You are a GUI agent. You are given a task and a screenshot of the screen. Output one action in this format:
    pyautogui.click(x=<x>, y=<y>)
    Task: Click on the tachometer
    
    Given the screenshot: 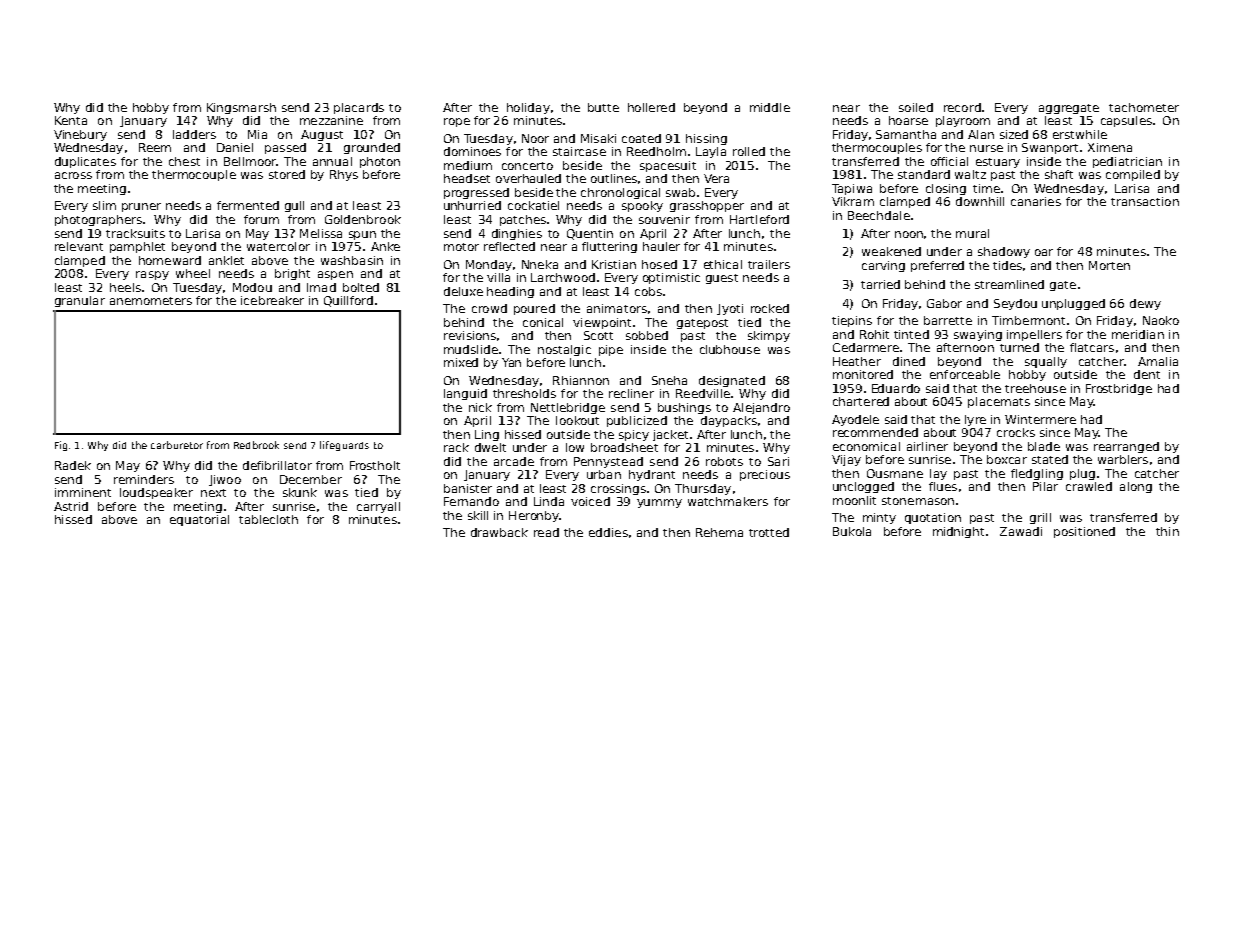 What is the action you would take?
    pyautogui.click(x=1144, y=107)
